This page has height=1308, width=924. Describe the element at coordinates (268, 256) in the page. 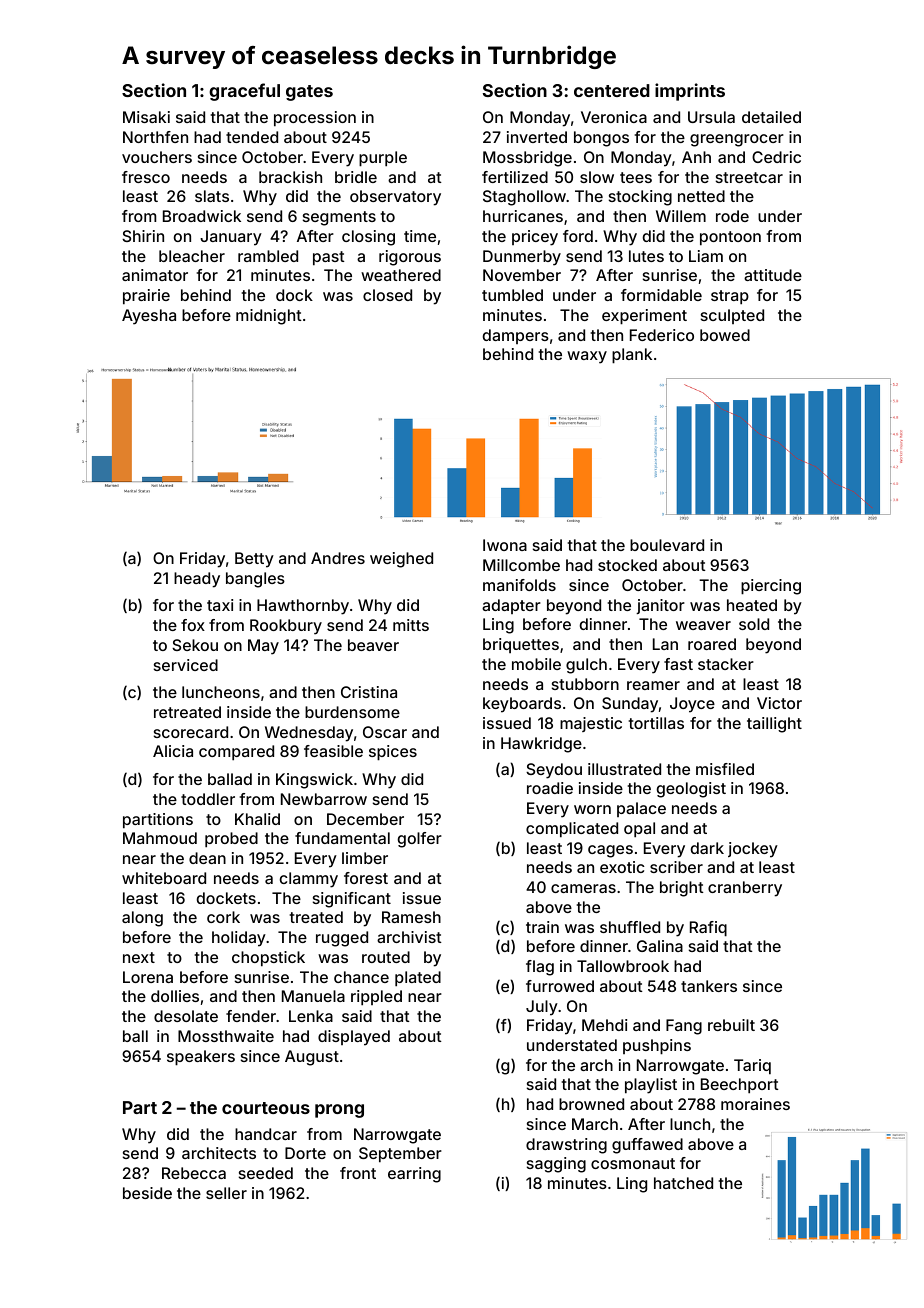

I see `rambled` at that location.
